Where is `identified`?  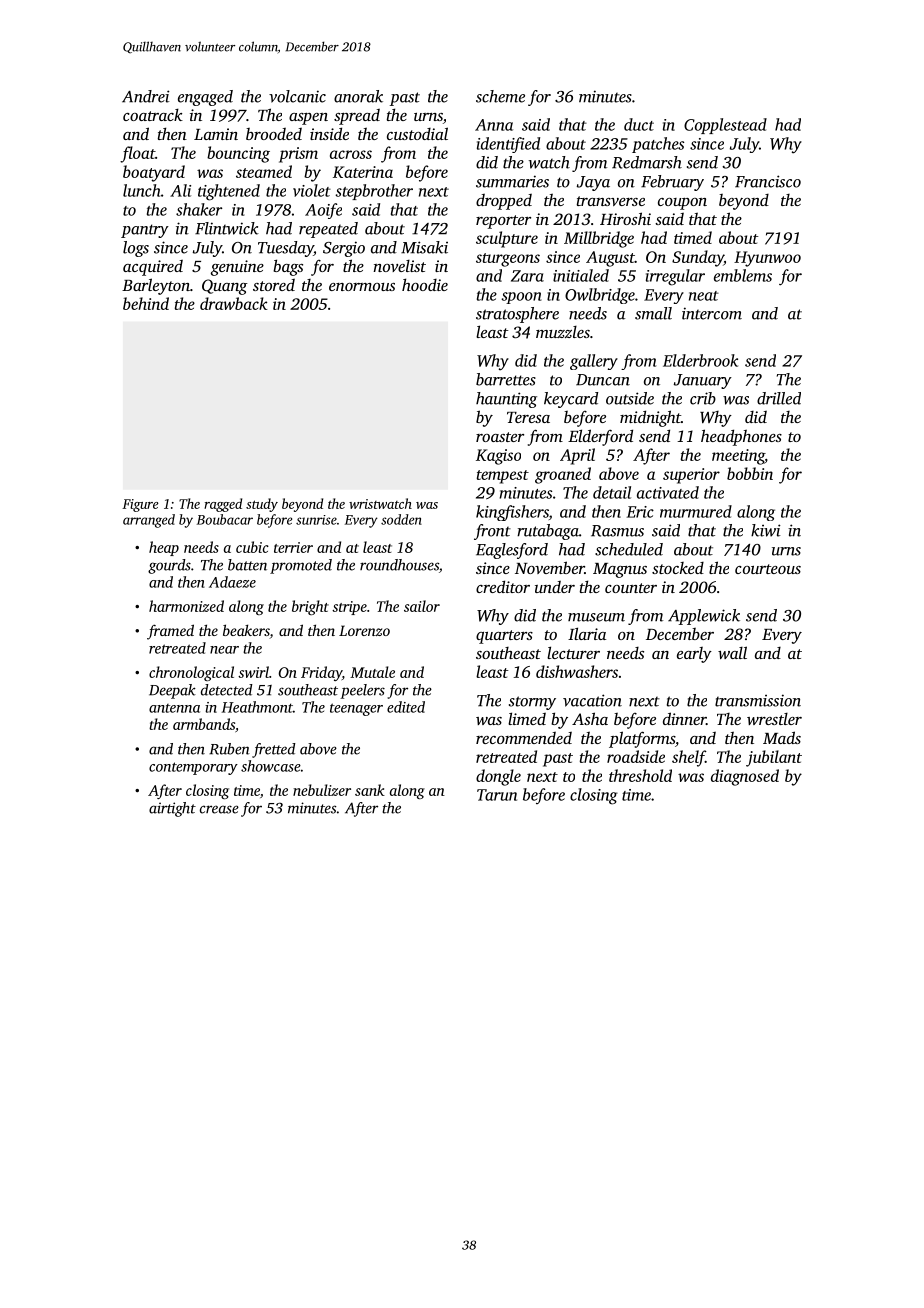 identified is located at coordinates (508, 145).
